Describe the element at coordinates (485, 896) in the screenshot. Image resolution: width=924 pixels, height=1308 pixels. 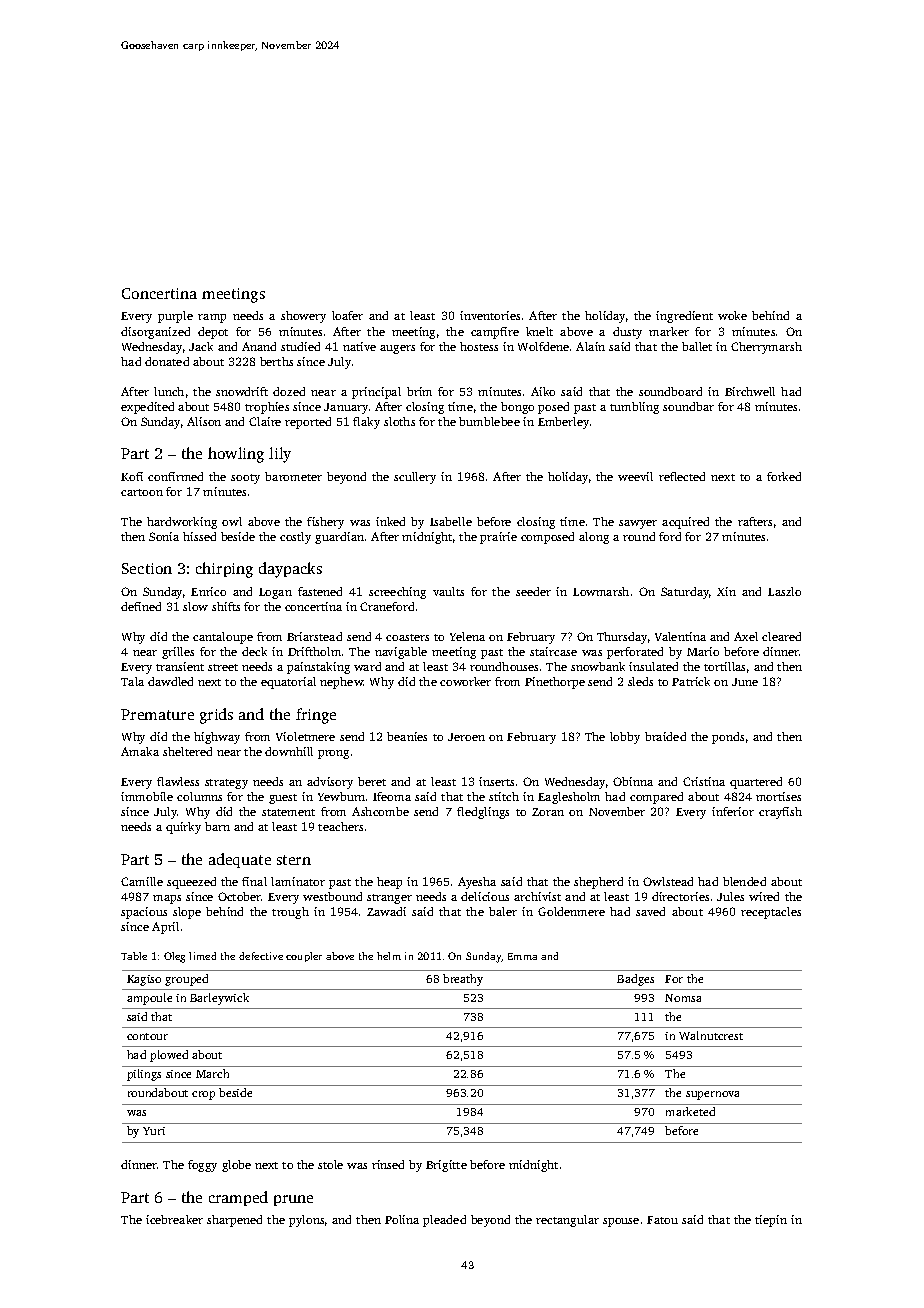
I see `delicious` at that location.
